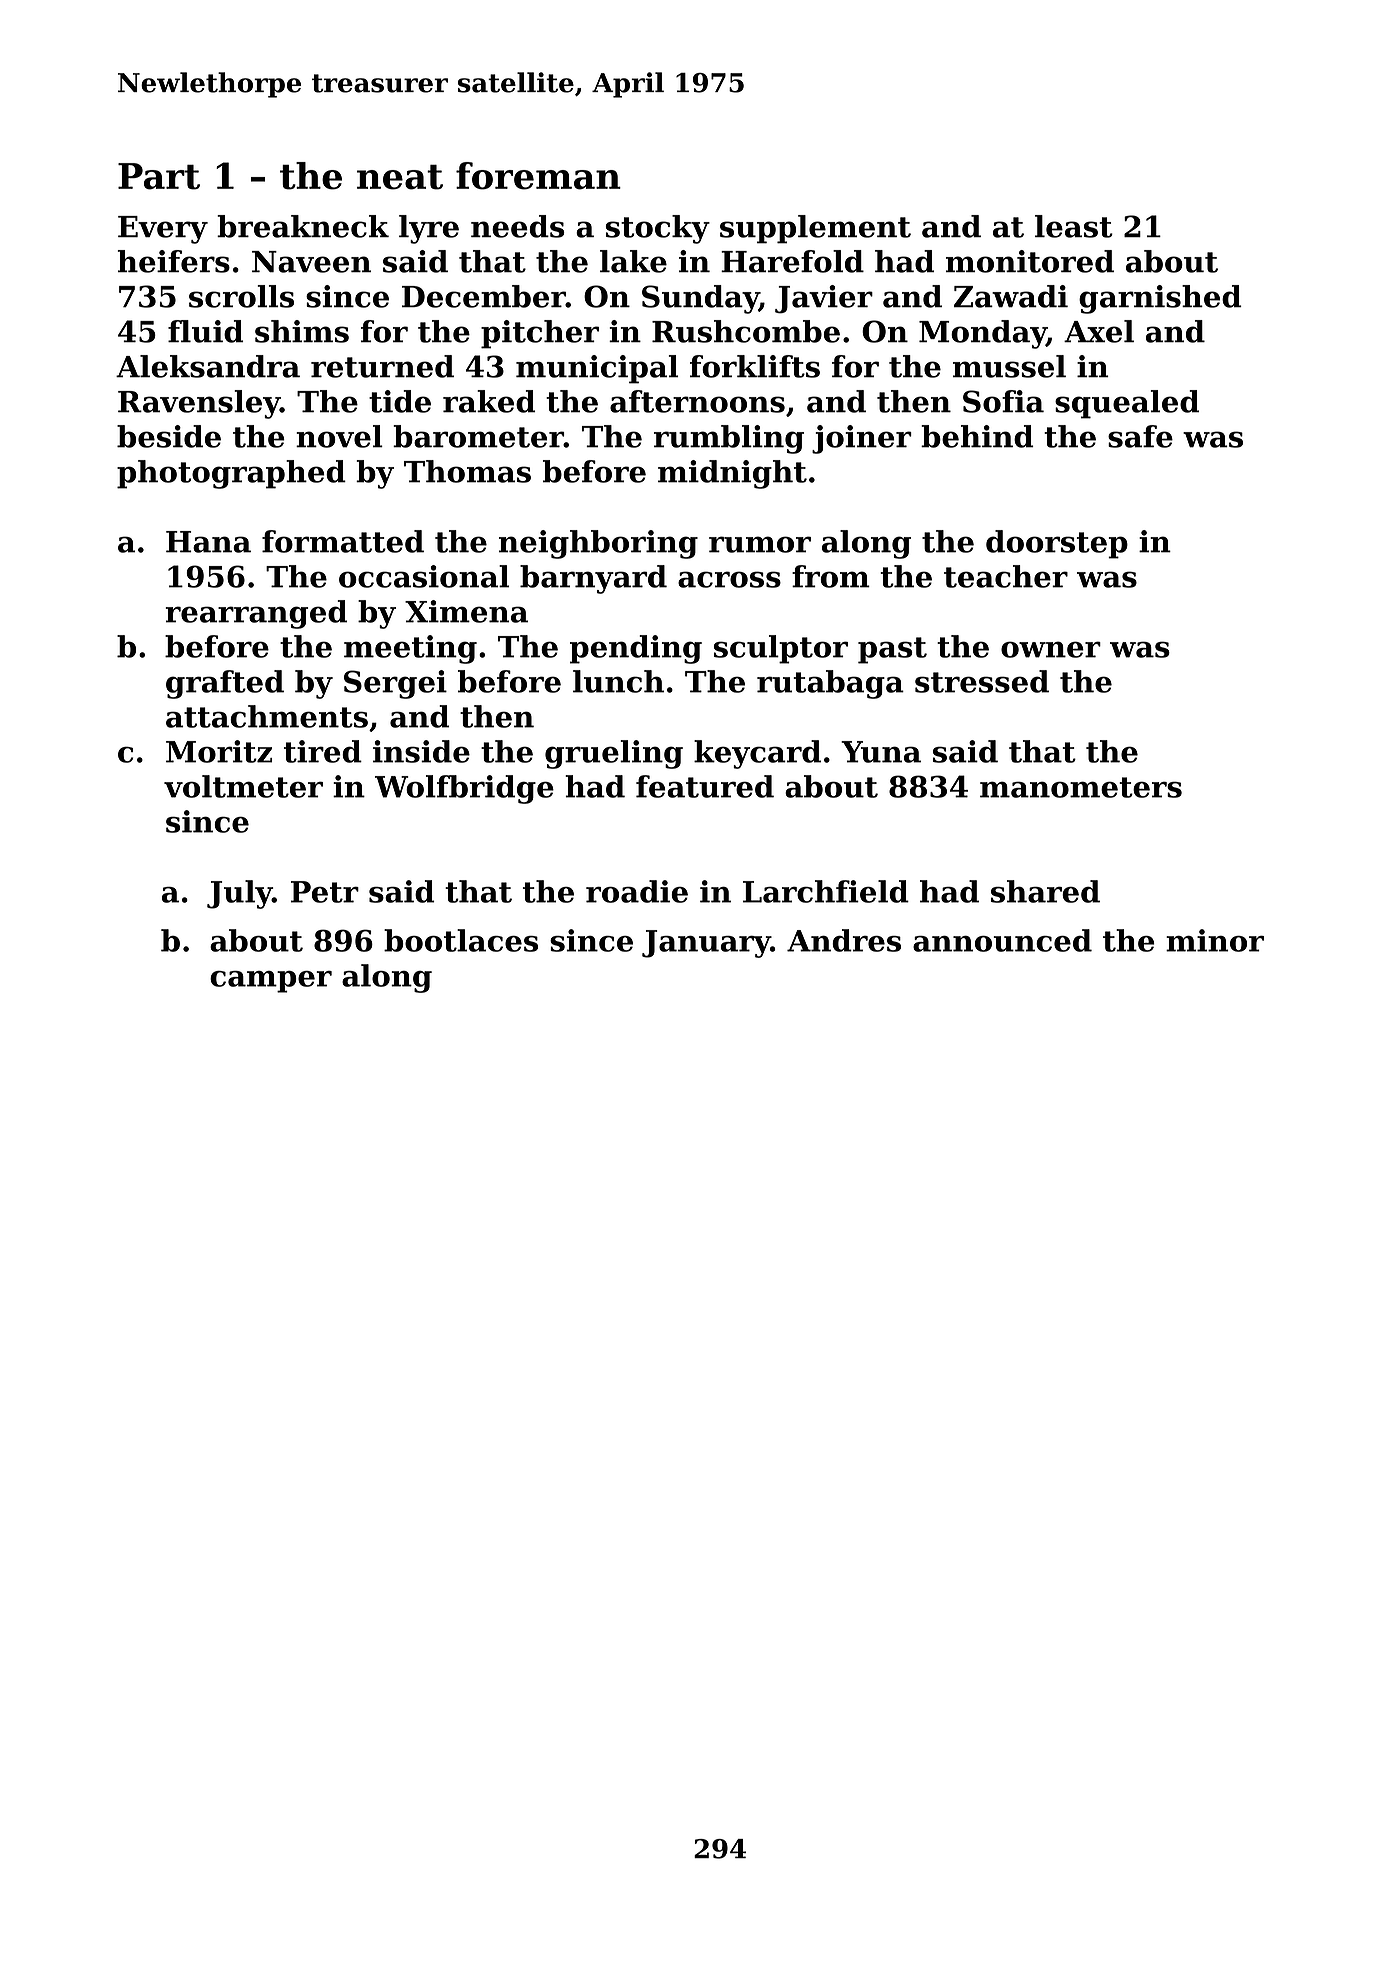 This image has height=1969, width=1386. I want to click on formatted, so click(343, 541).
